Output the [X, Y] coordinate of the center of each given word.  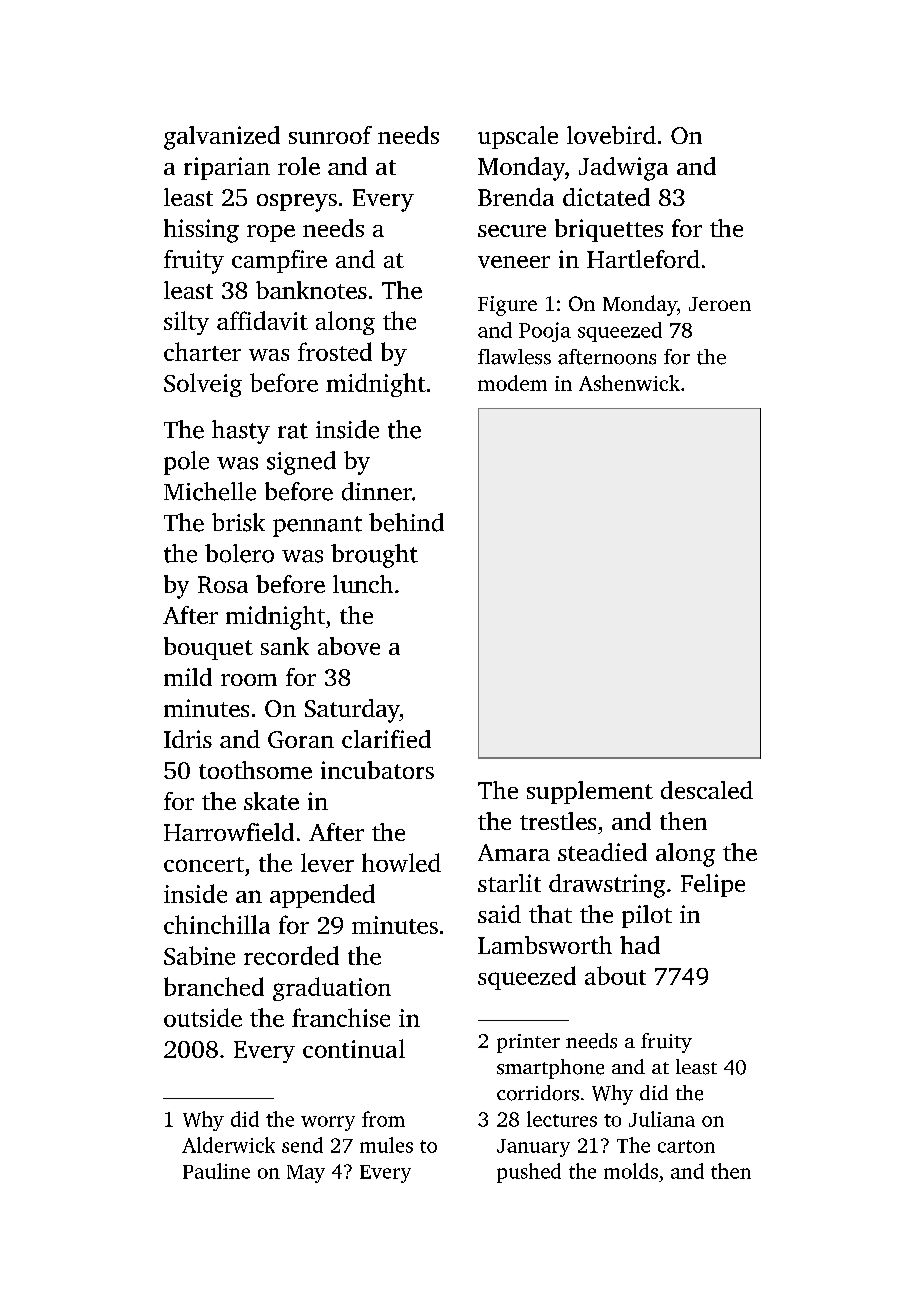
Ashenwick [629, 383]
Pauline [216, 1171]
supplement [590, 792]
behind [406, 522]
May [306, 1174]
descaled [707, 790]
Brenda [516, 197]
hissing [201, 231]
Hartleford [643, 259]
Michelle [210, 491]
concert [204, 864]
